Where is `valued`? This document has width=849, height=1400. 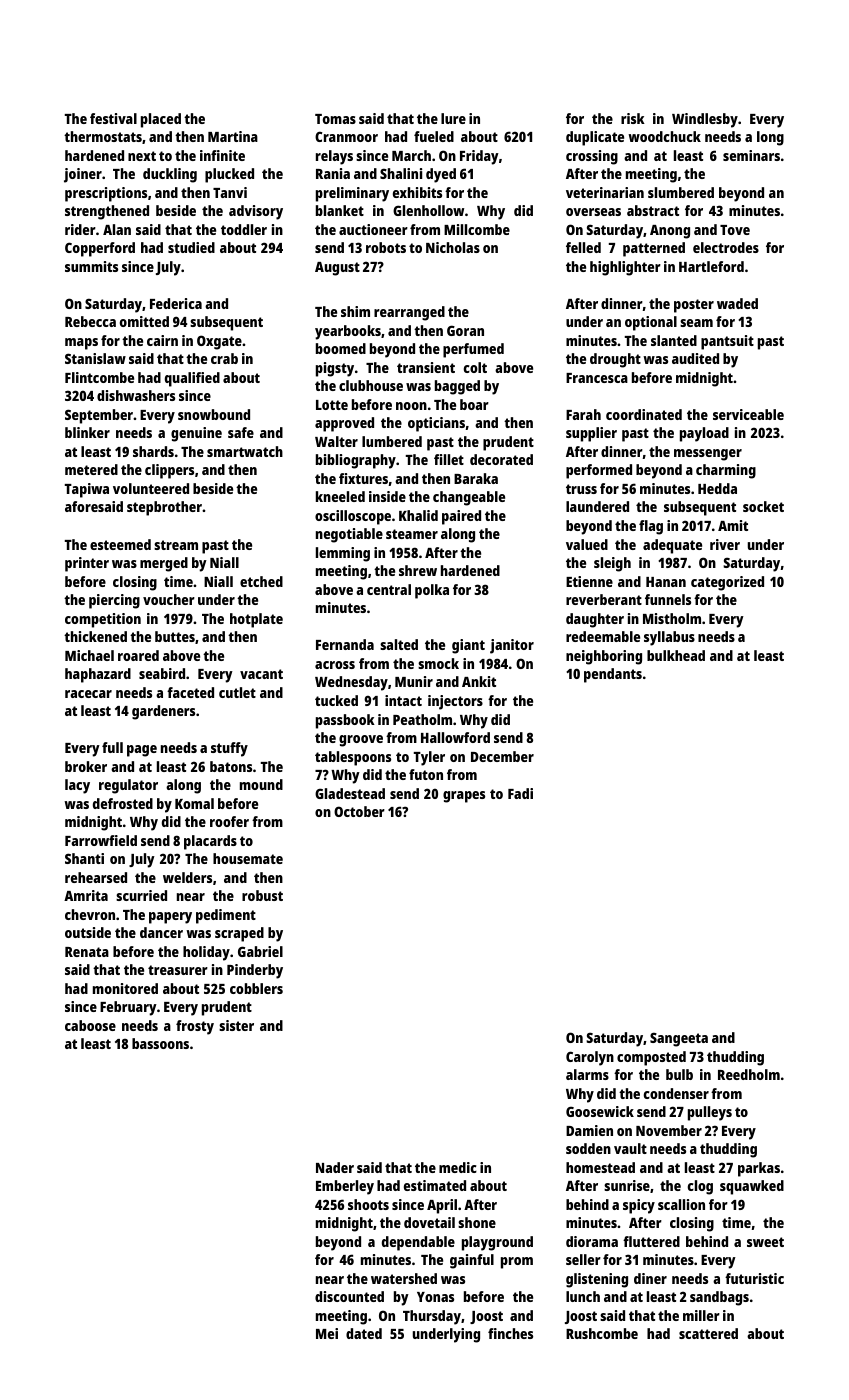 valued is located at coordinates (587, 544).
